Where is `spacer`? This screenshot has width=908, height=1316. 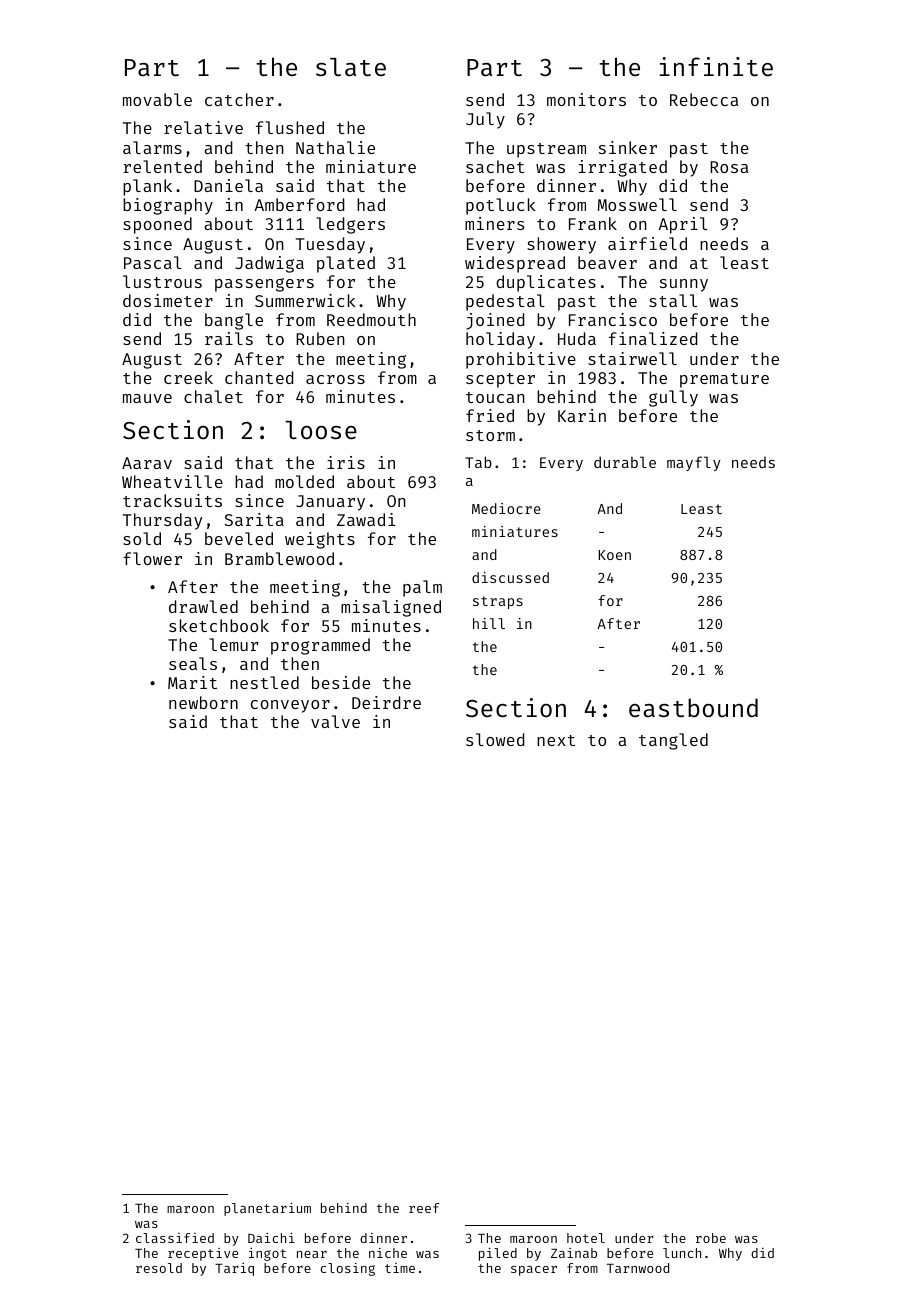
spacer is located at coordinates (534, 1271).
